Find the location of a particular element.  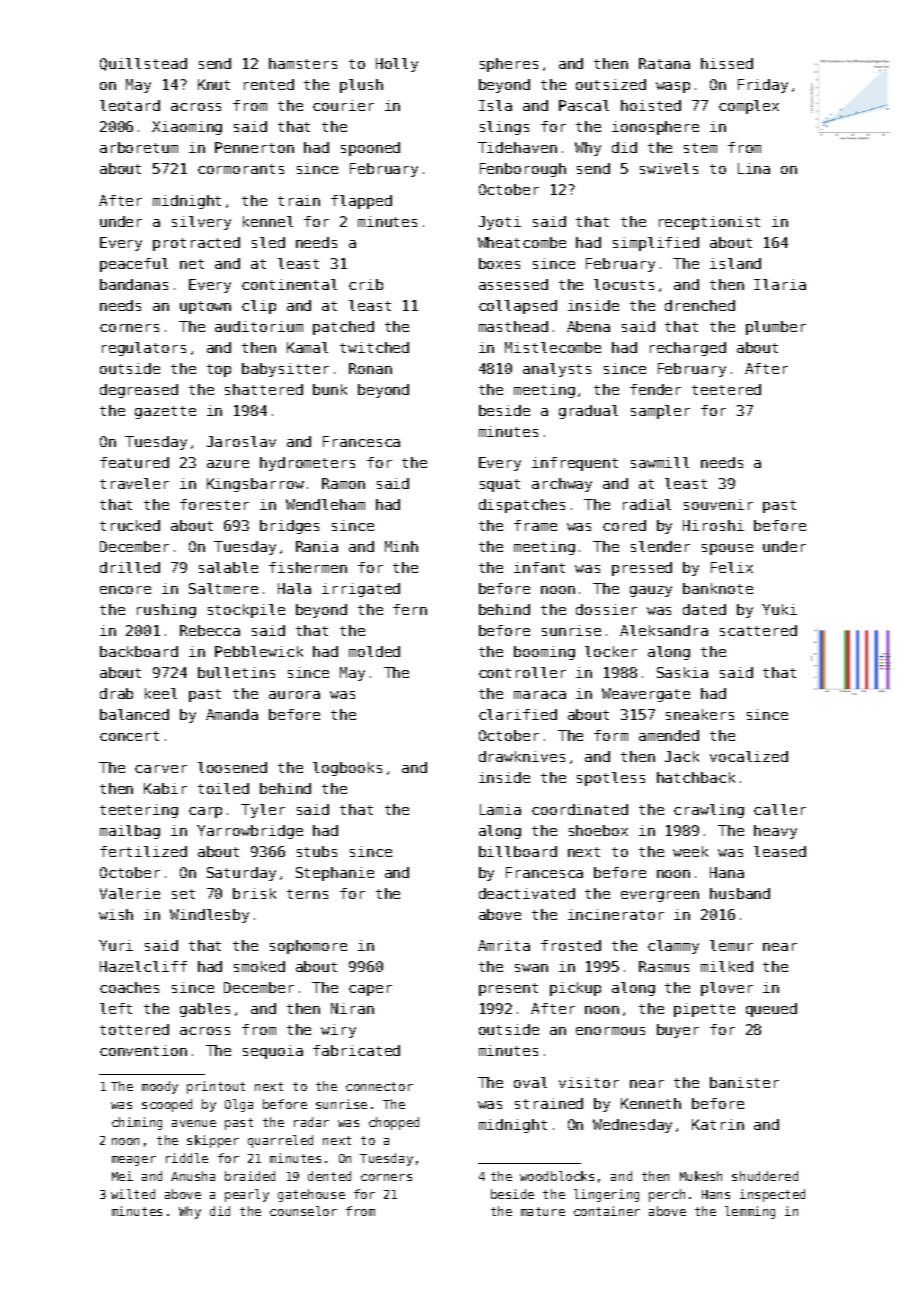

hatchback is located at coordinates (696, 777).
